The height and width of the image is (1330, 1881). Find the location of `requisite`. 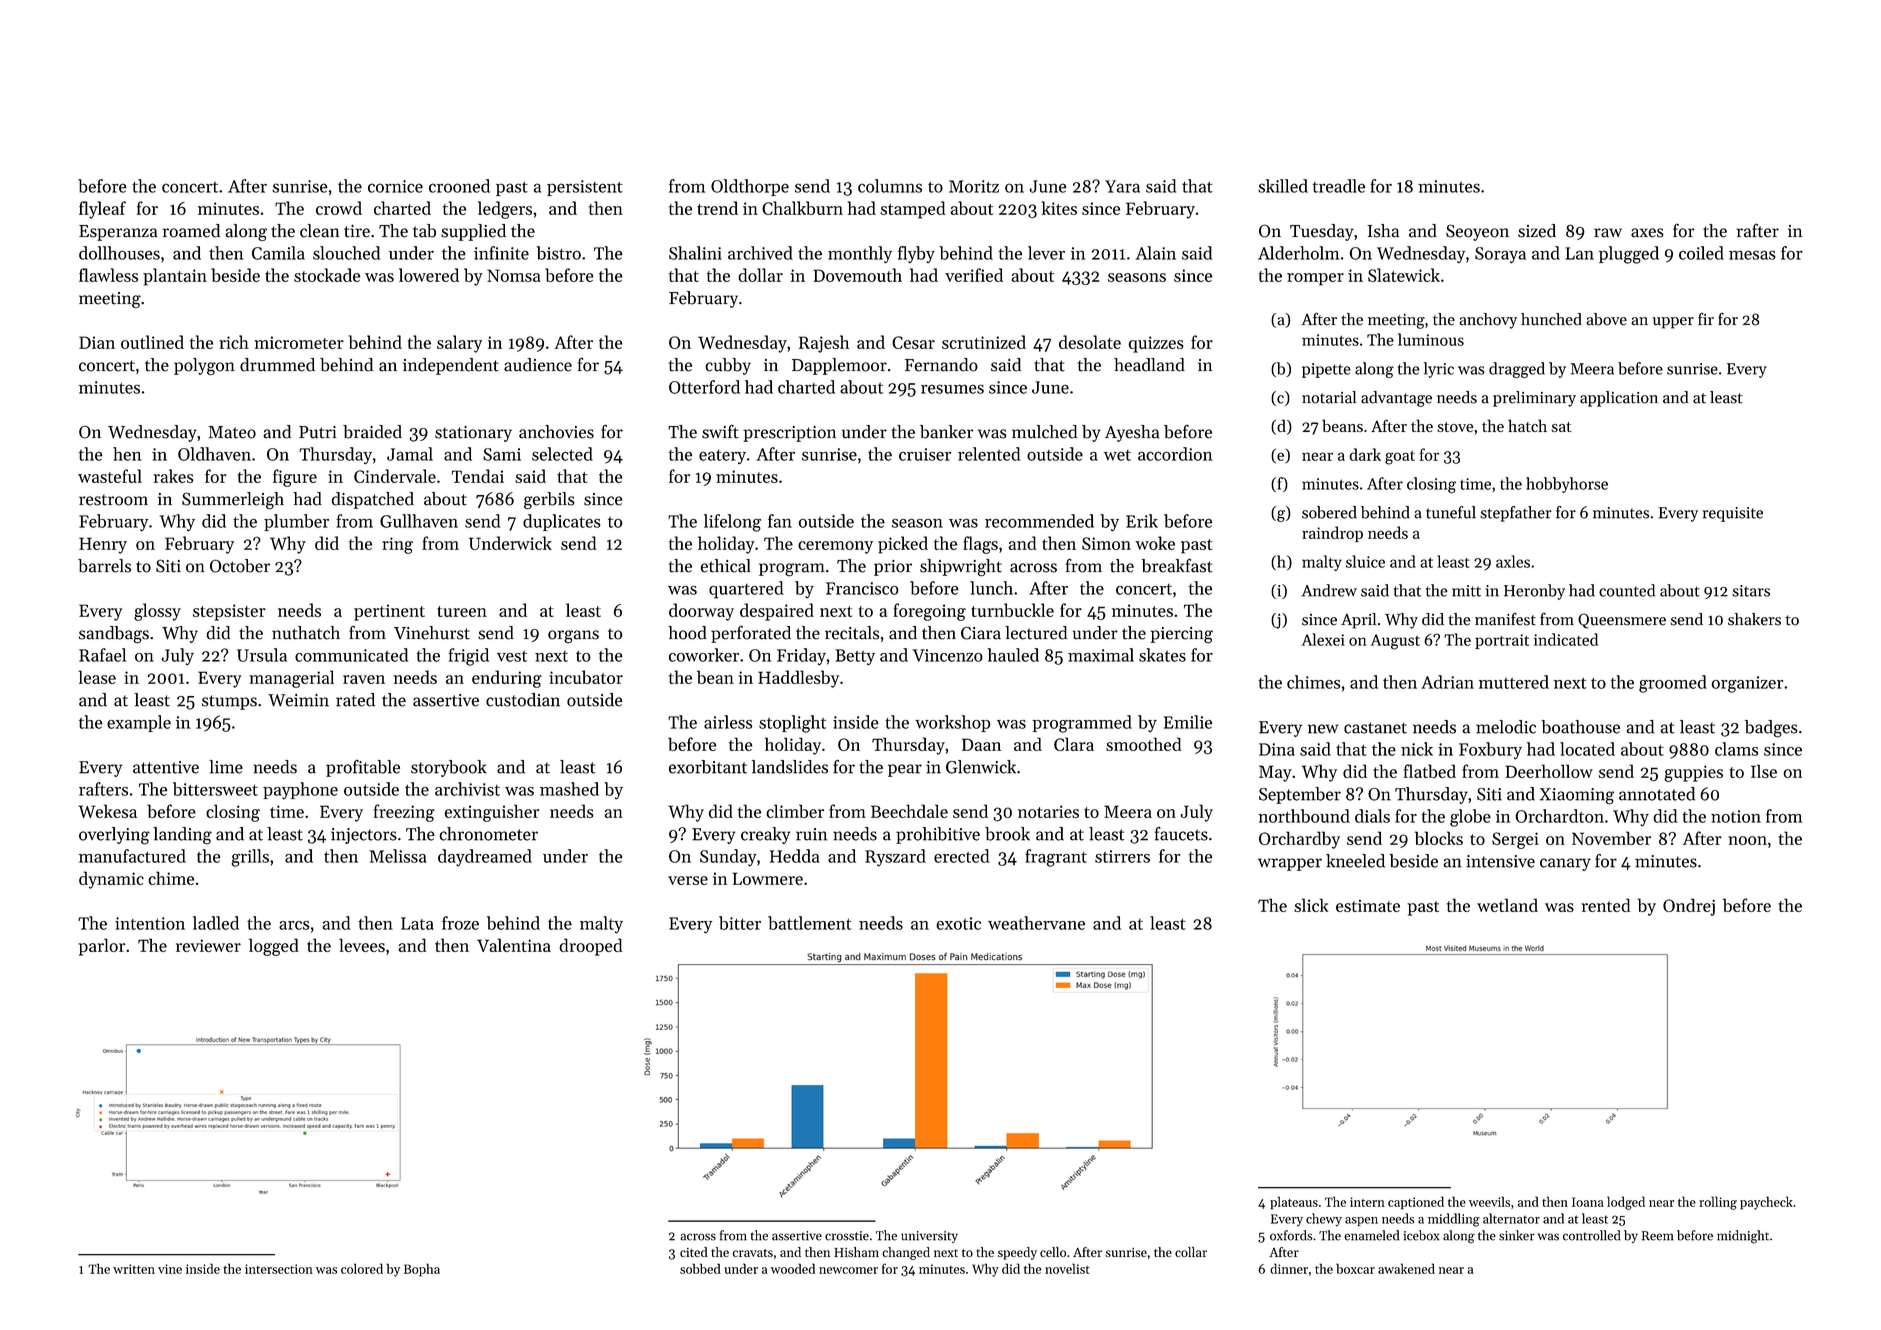

requisite is located at coordinates (1732, 514).
